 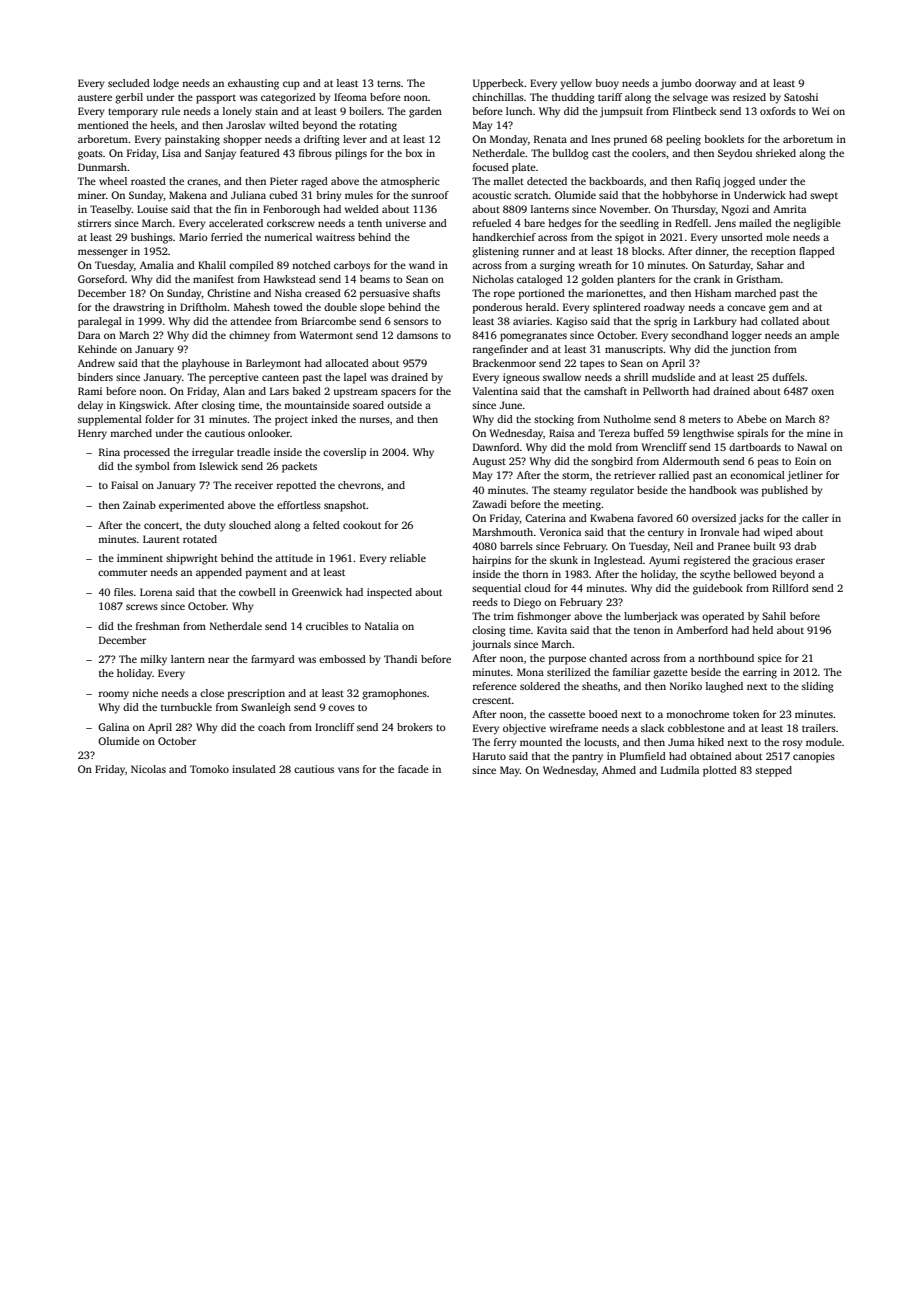 What do you see at coordinates (148, 769) in the page?
I see `Nicolas` at bounding box center [148, 769].
